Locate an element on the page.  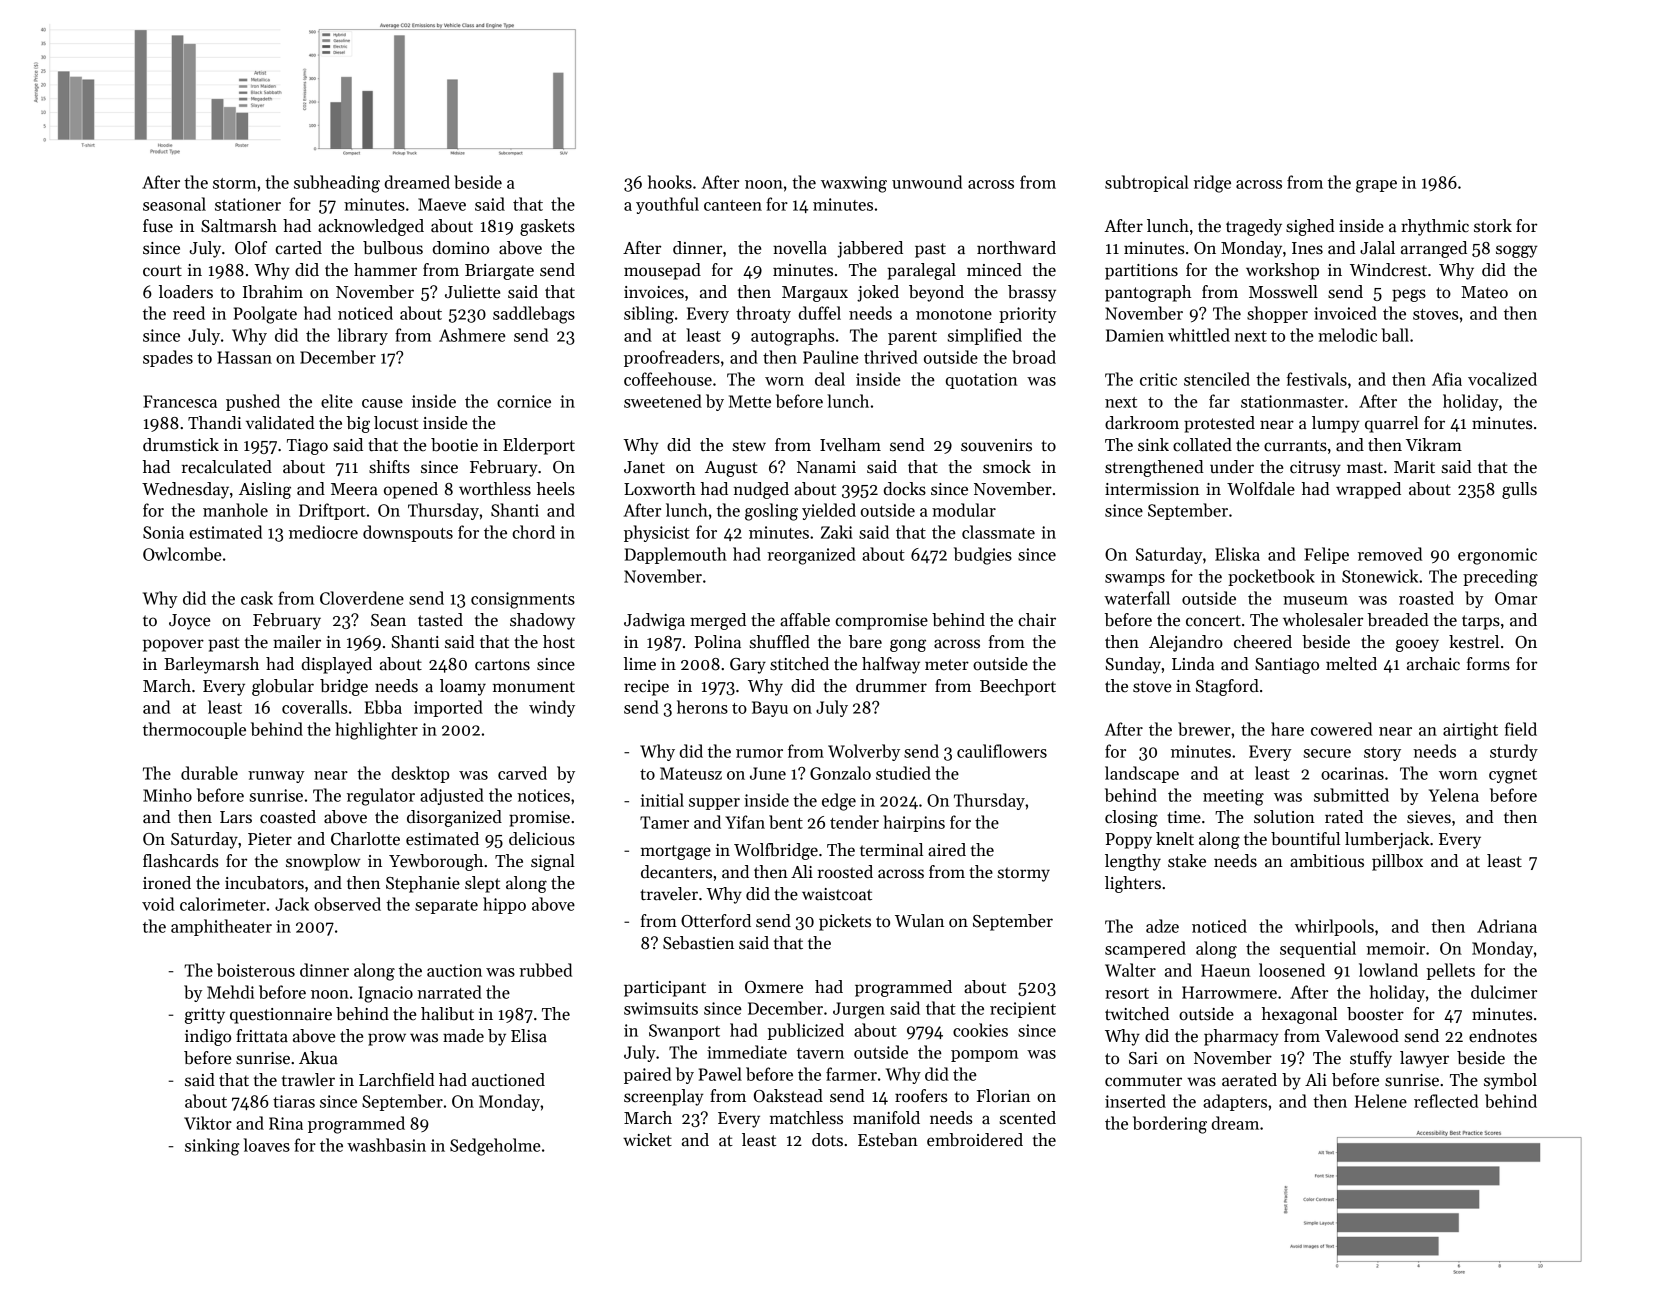
flashcards is located at coordinates (180, 861).
